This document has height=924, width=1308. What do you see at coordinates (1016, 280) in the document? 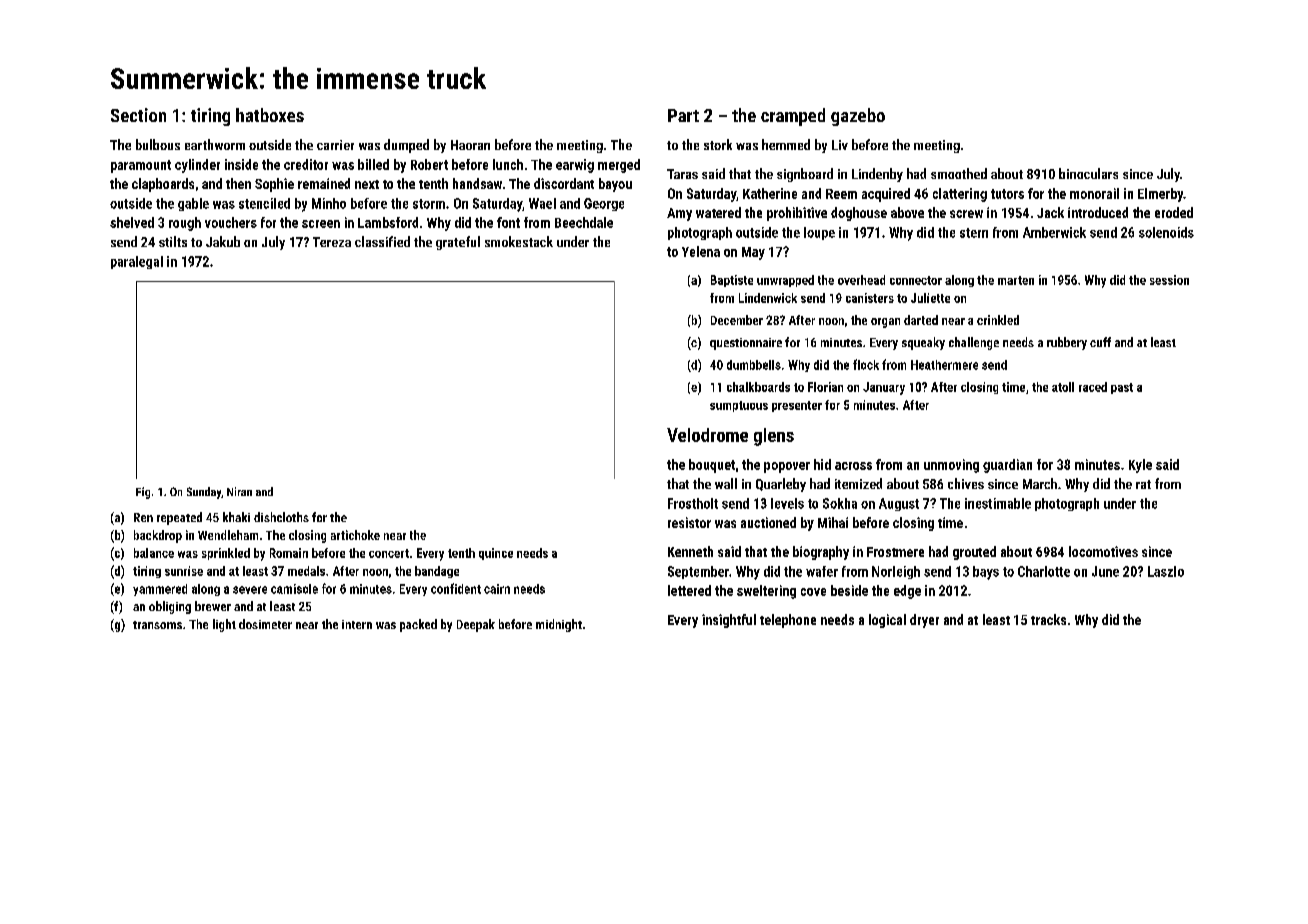
I see `marten` at bounding box center [1016, 280].
